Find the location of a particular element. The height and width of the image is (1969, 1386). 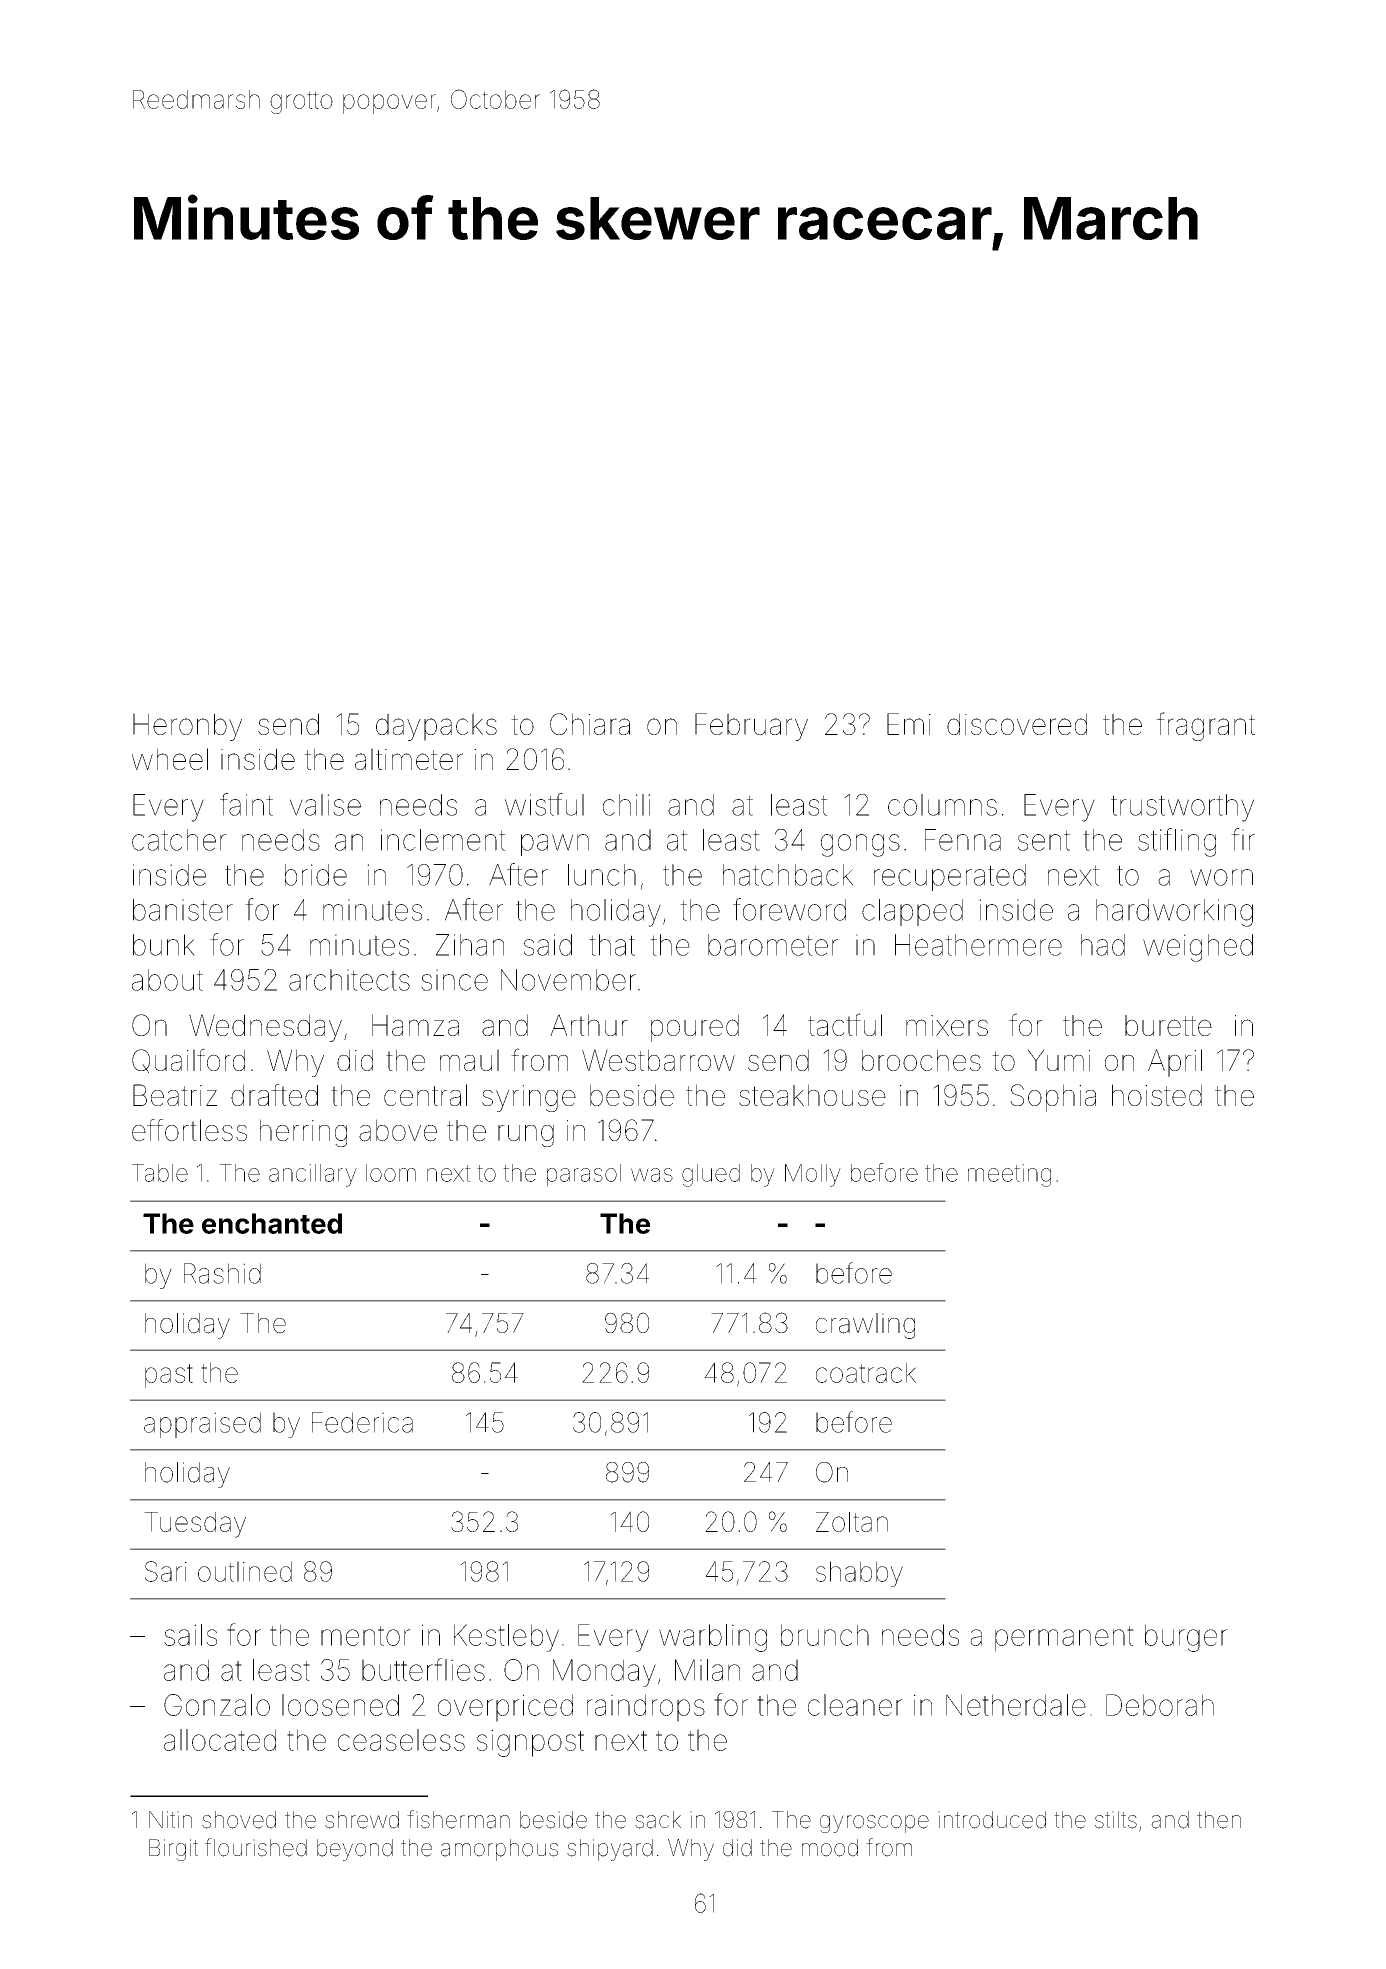

faint is located at coordinates (246, 804).
